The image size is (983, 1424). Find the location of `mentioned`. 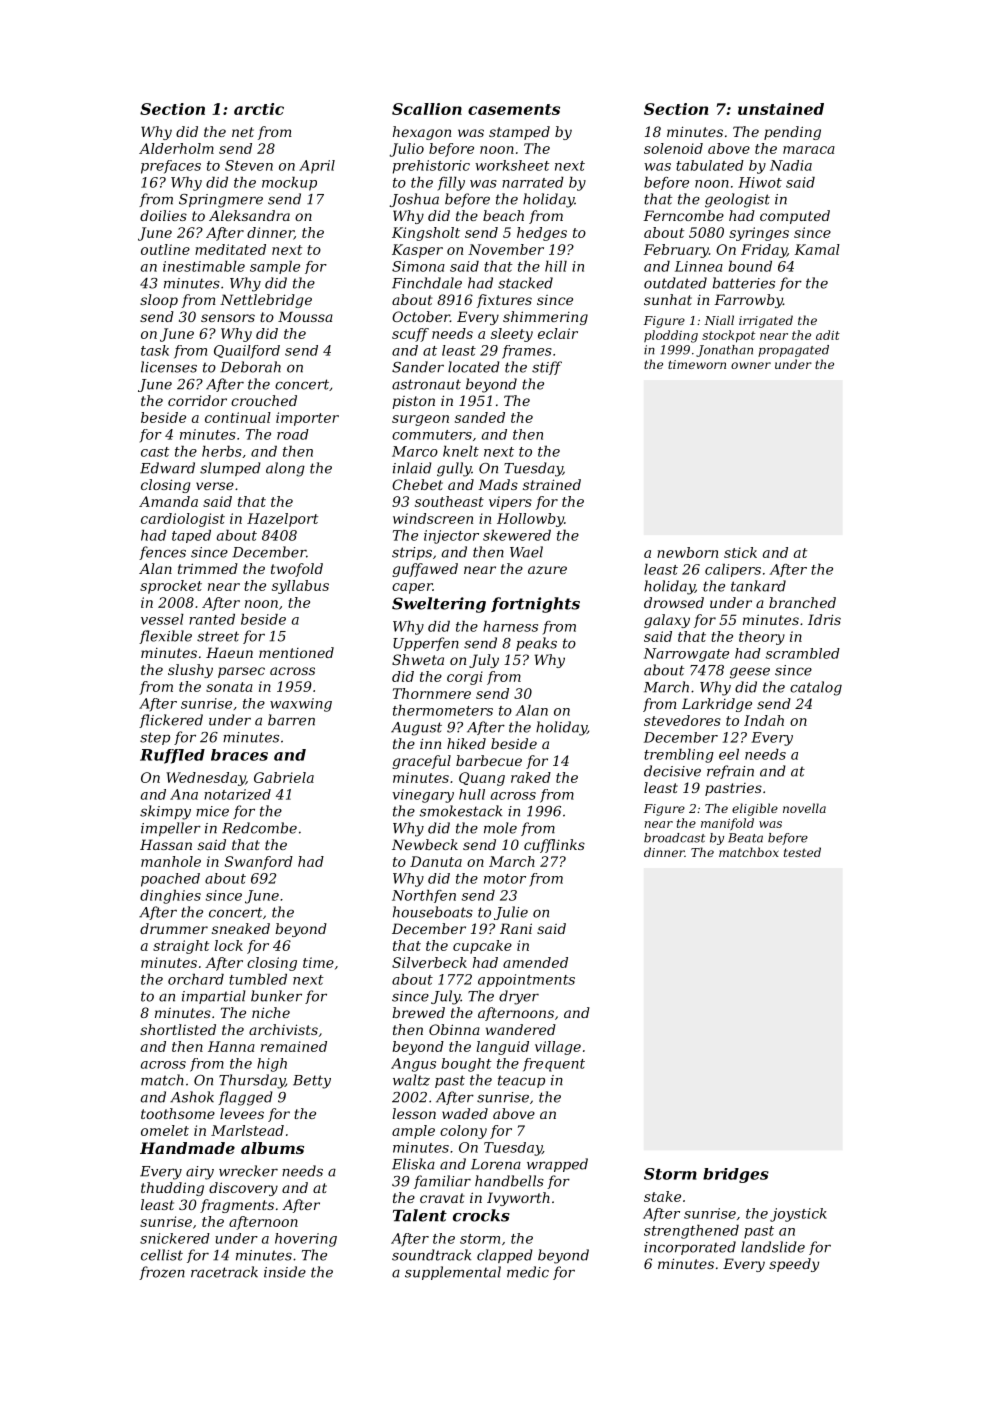

mentioned is located at coordinates (296, 652).
